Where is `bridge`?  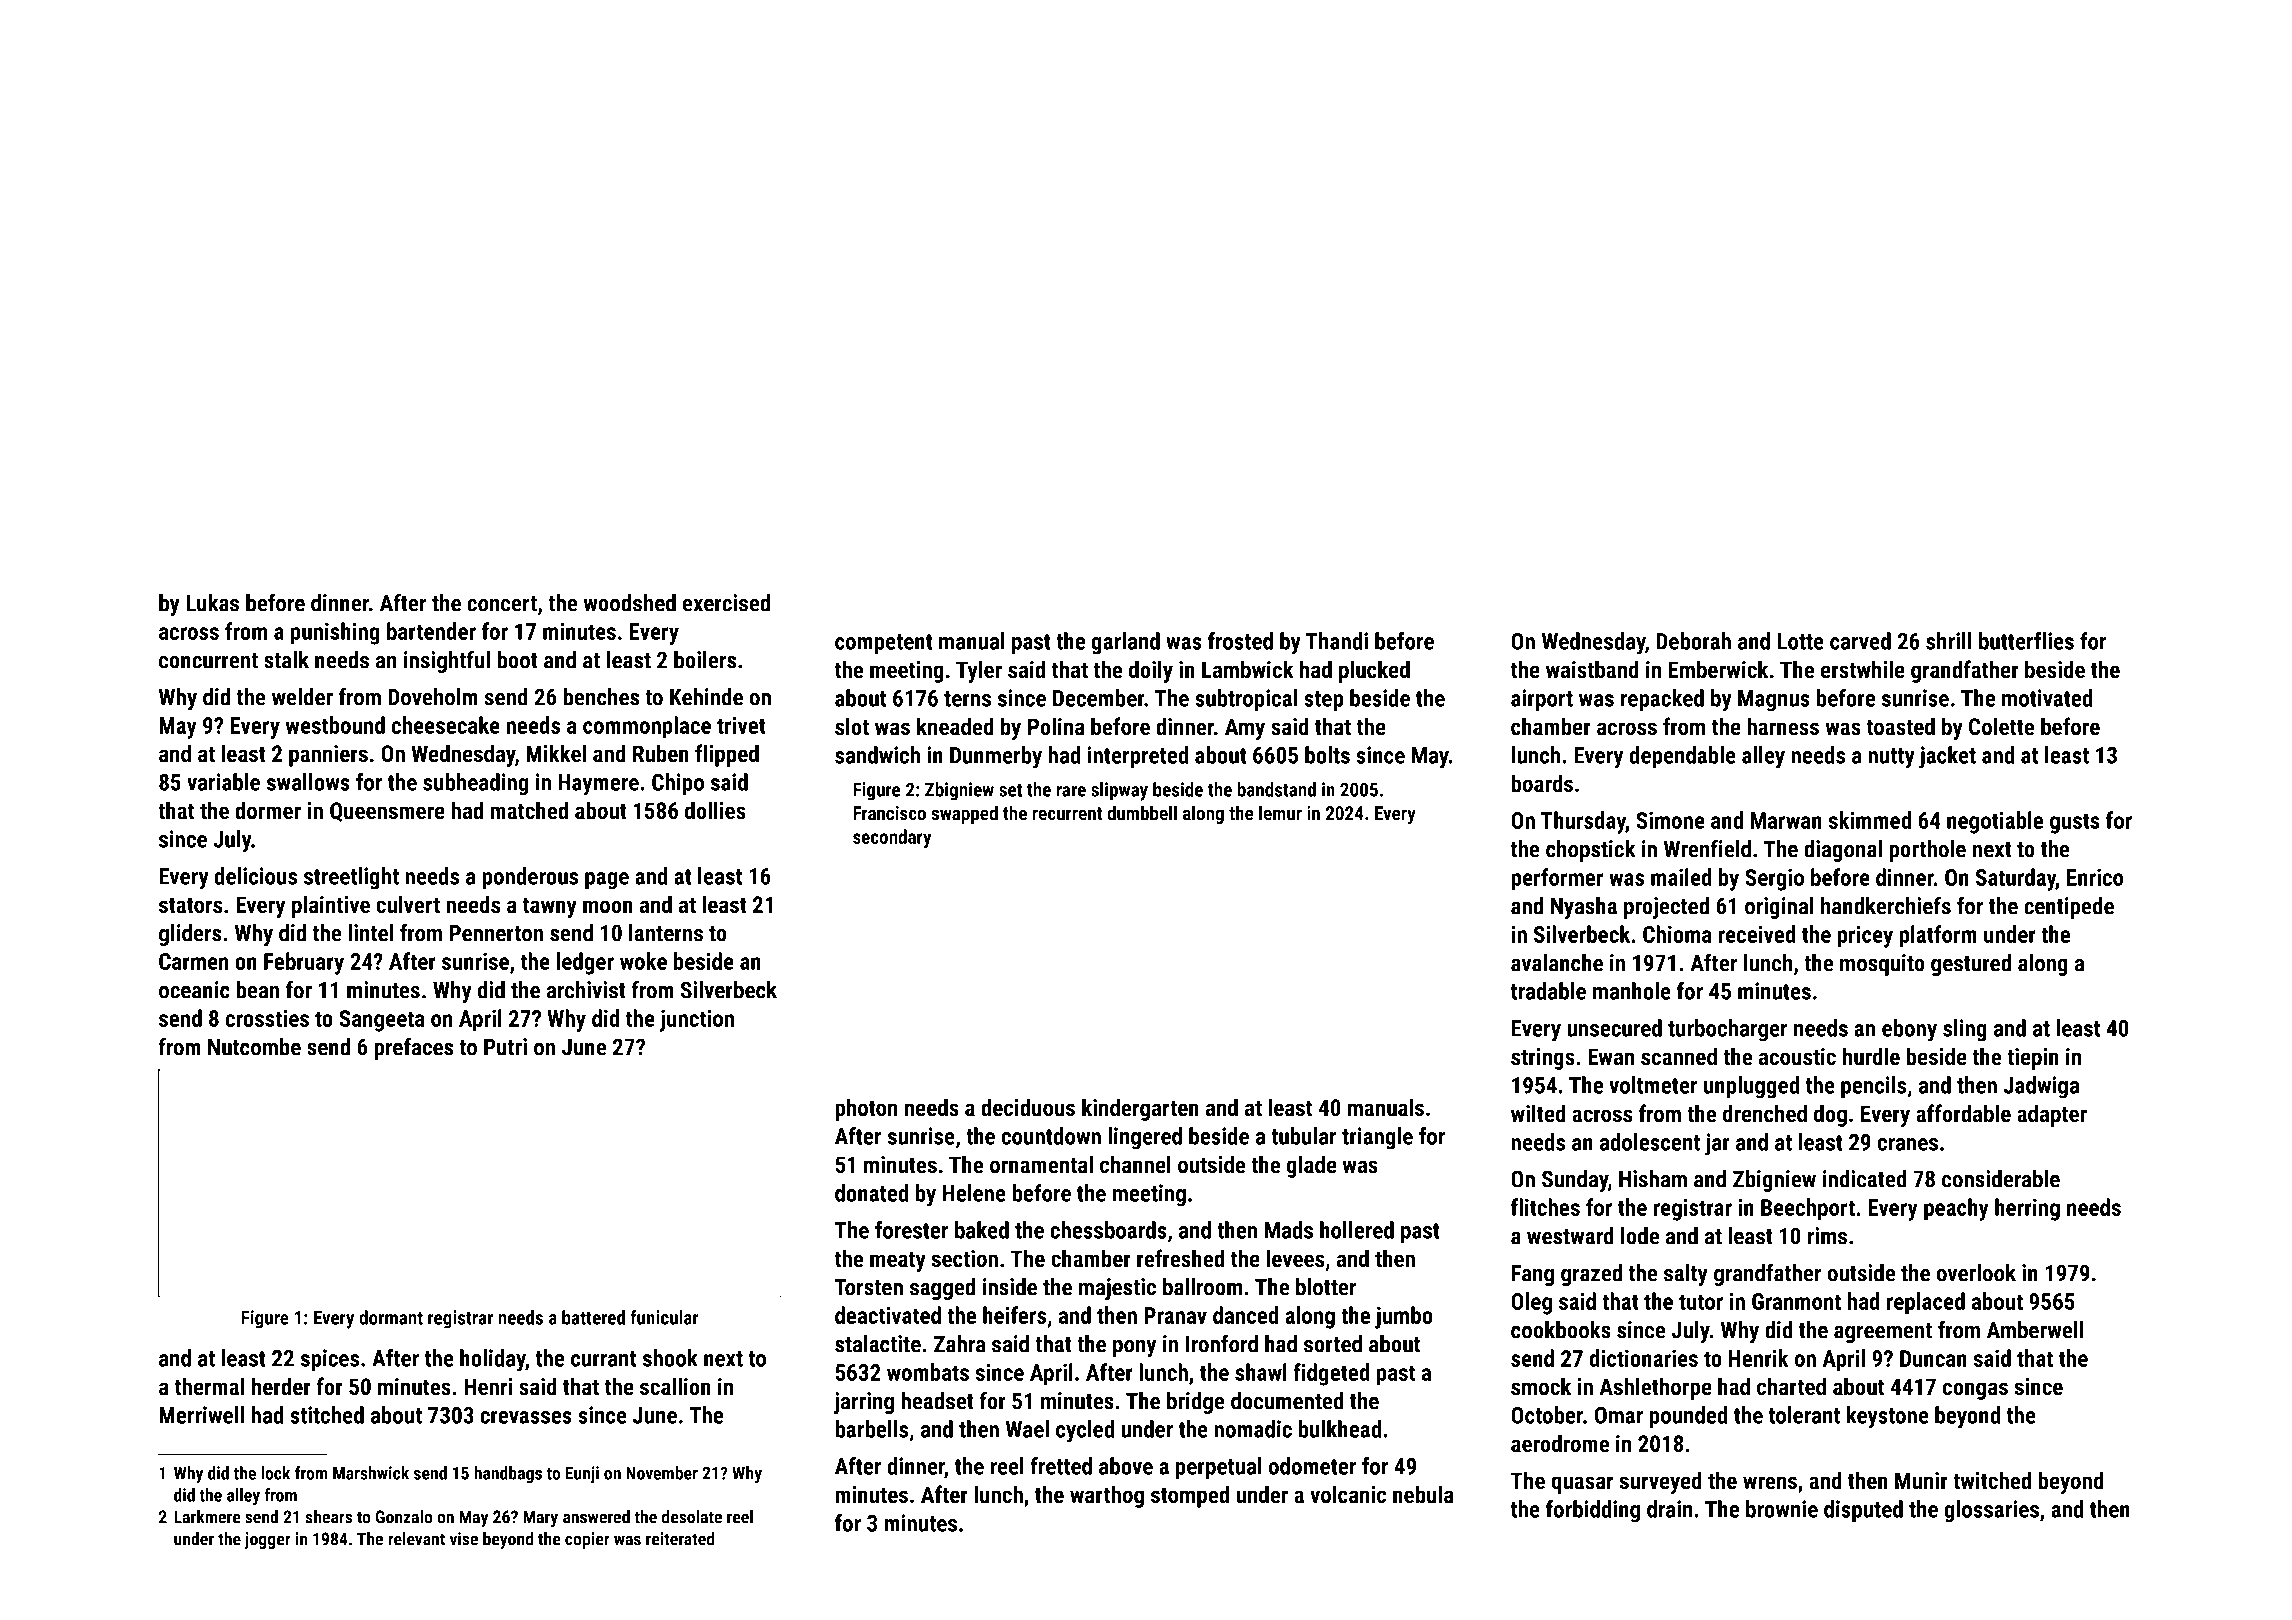 bridge is located at coordinates (1196, 1403).
